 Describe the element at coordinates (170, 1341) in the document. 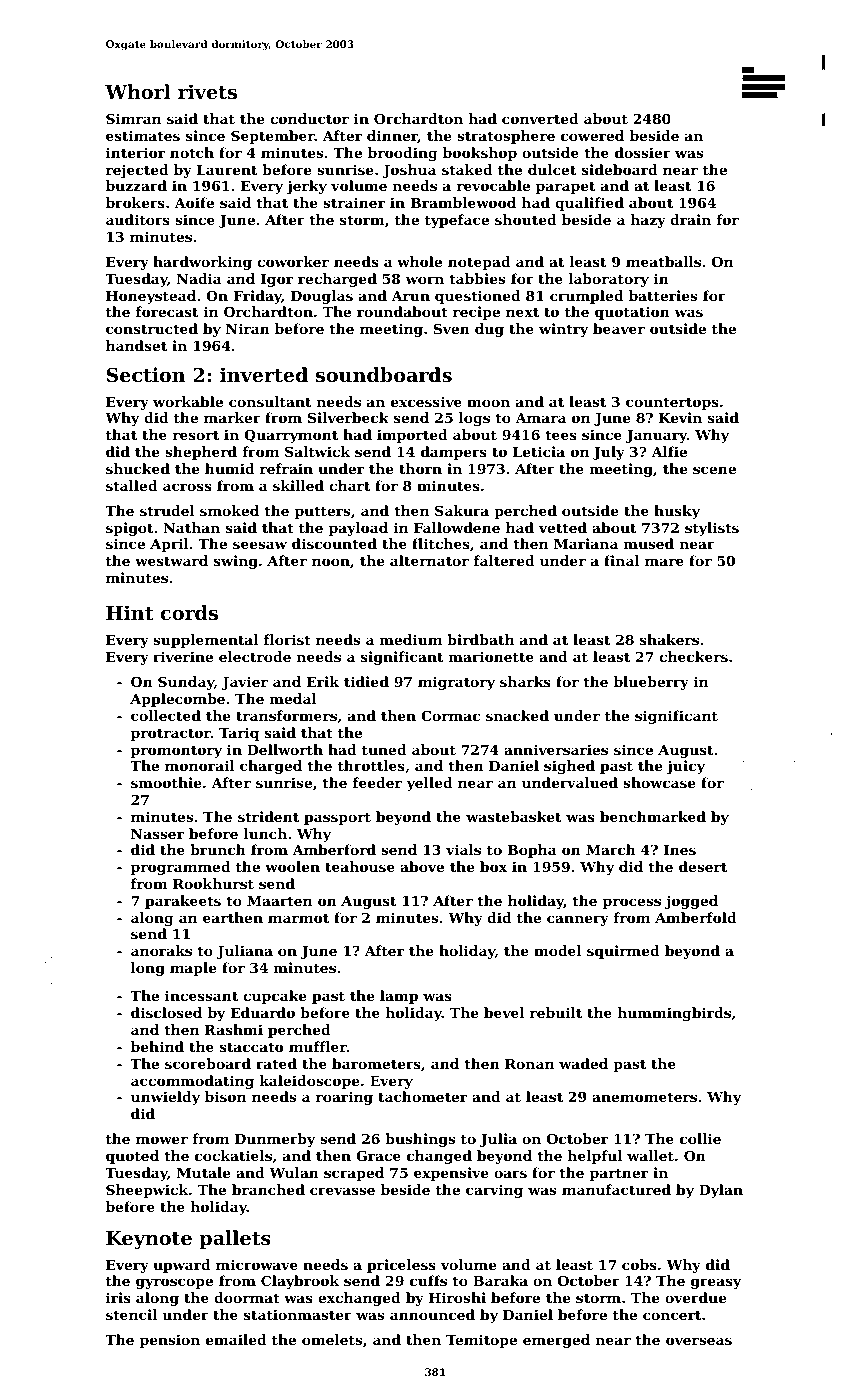

I see `pension` at that location.
